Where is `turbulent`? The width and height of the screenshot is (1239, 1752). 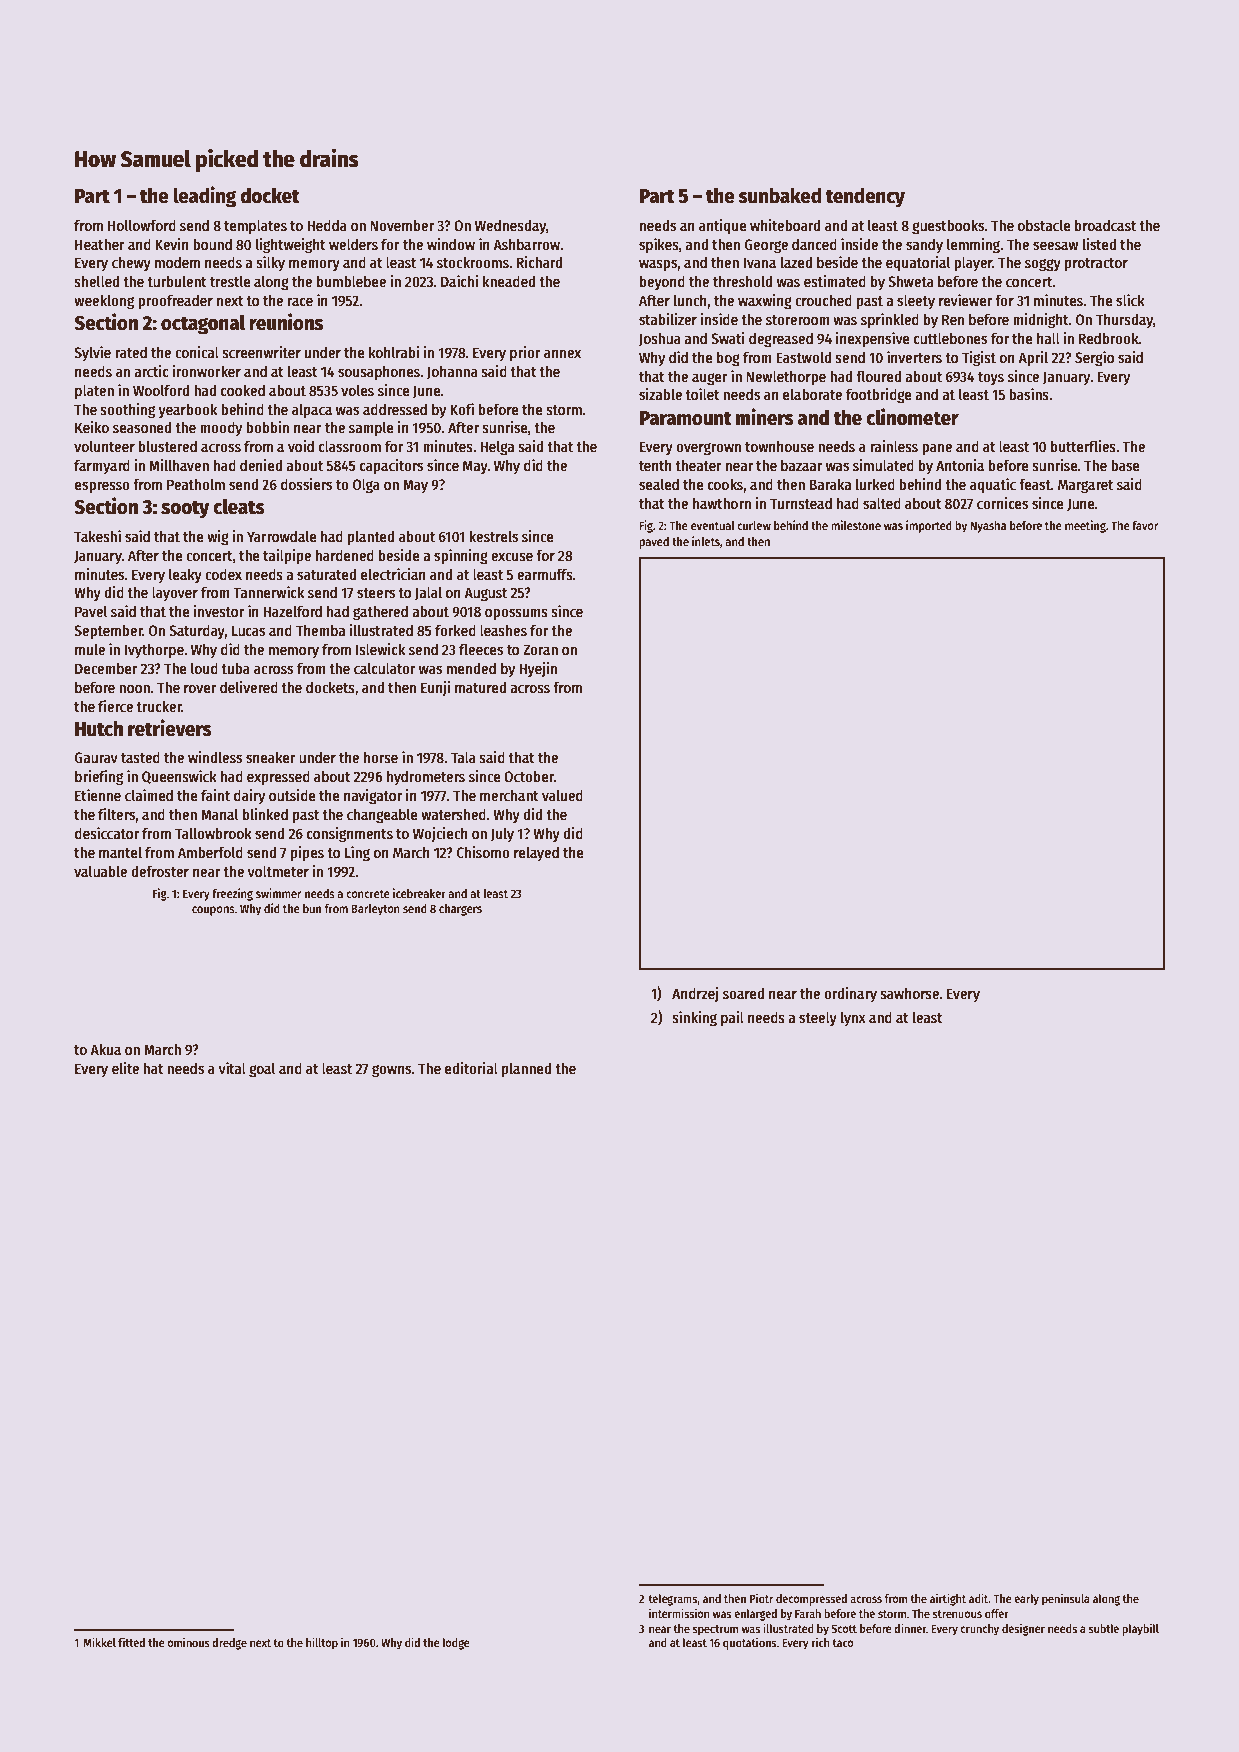 turbulent is located at coordinates (177, 281).
